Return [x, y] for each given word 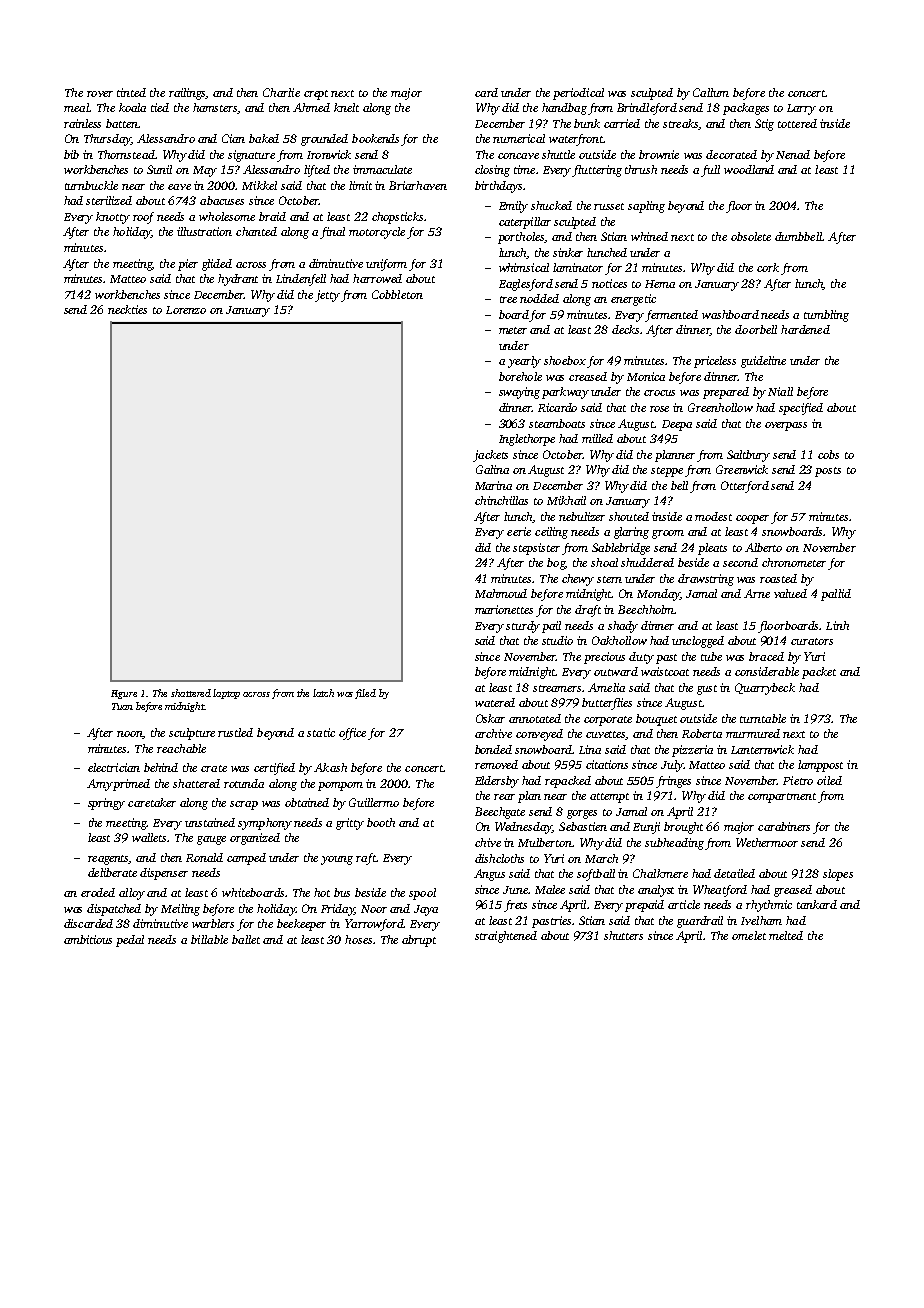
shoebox [565, 360]
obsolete [751, 236]
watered [495, 702]
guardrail [700, 922]
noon [130, 735]
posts [828, 472]
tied [160, 107]
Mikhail [566, 500]
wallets [149, 837]
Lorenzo [186, 310]
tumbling [826, 316]
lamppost [820, 766]
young [337, 860]
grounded [324, 140]
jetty [327, 296]
